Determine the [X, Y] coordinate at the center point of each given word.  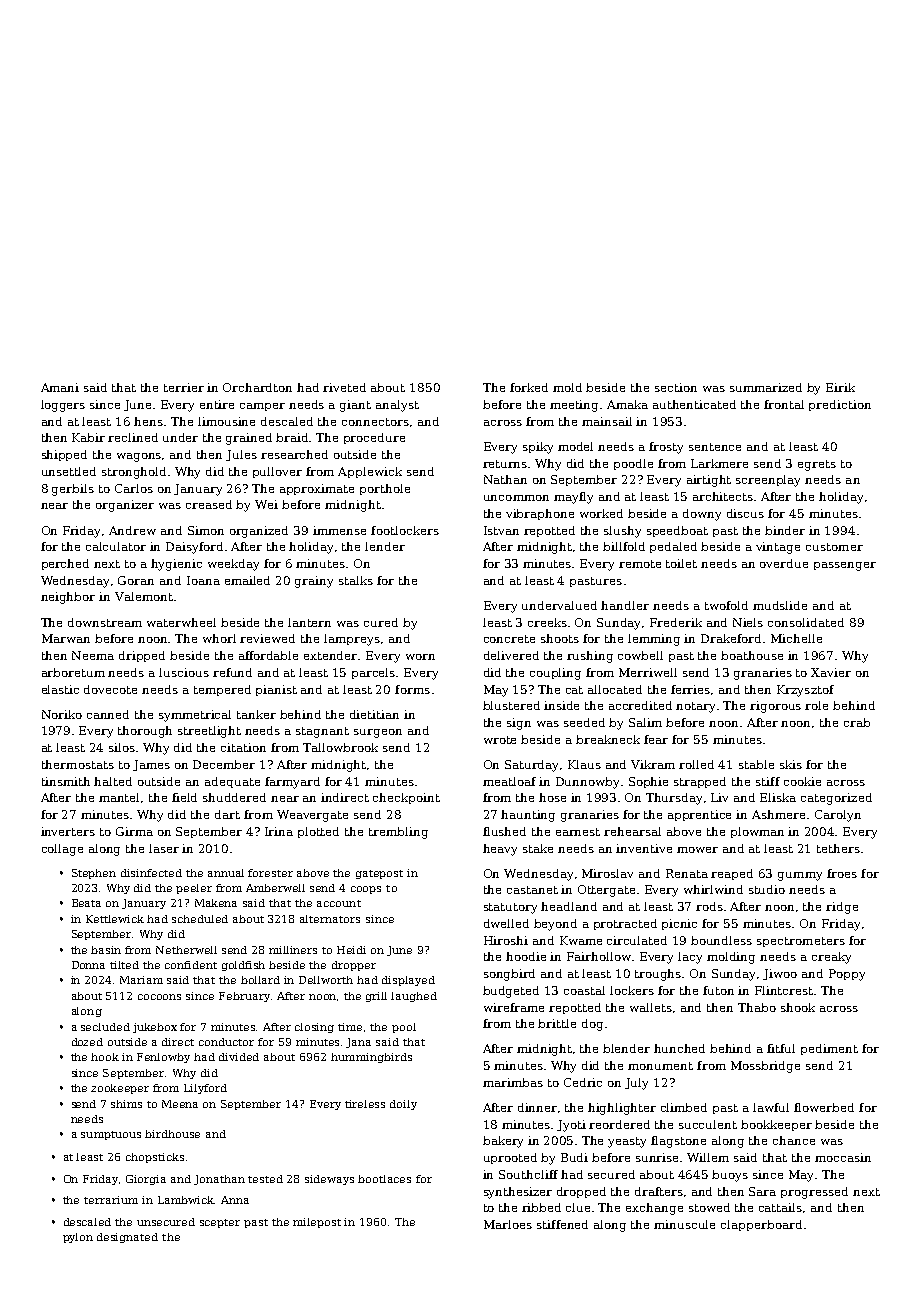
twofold [726, 605]
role [816, 705]
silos [122, 747]
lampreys [352, 640]
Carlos [134, 488]
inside [561, 705]
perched [65, 564]
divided [239, 1057]
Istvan [501, 530]
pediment [829, 1049]
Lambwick [186, 1200]
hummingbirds [371, 1058]
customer [834, 547]
